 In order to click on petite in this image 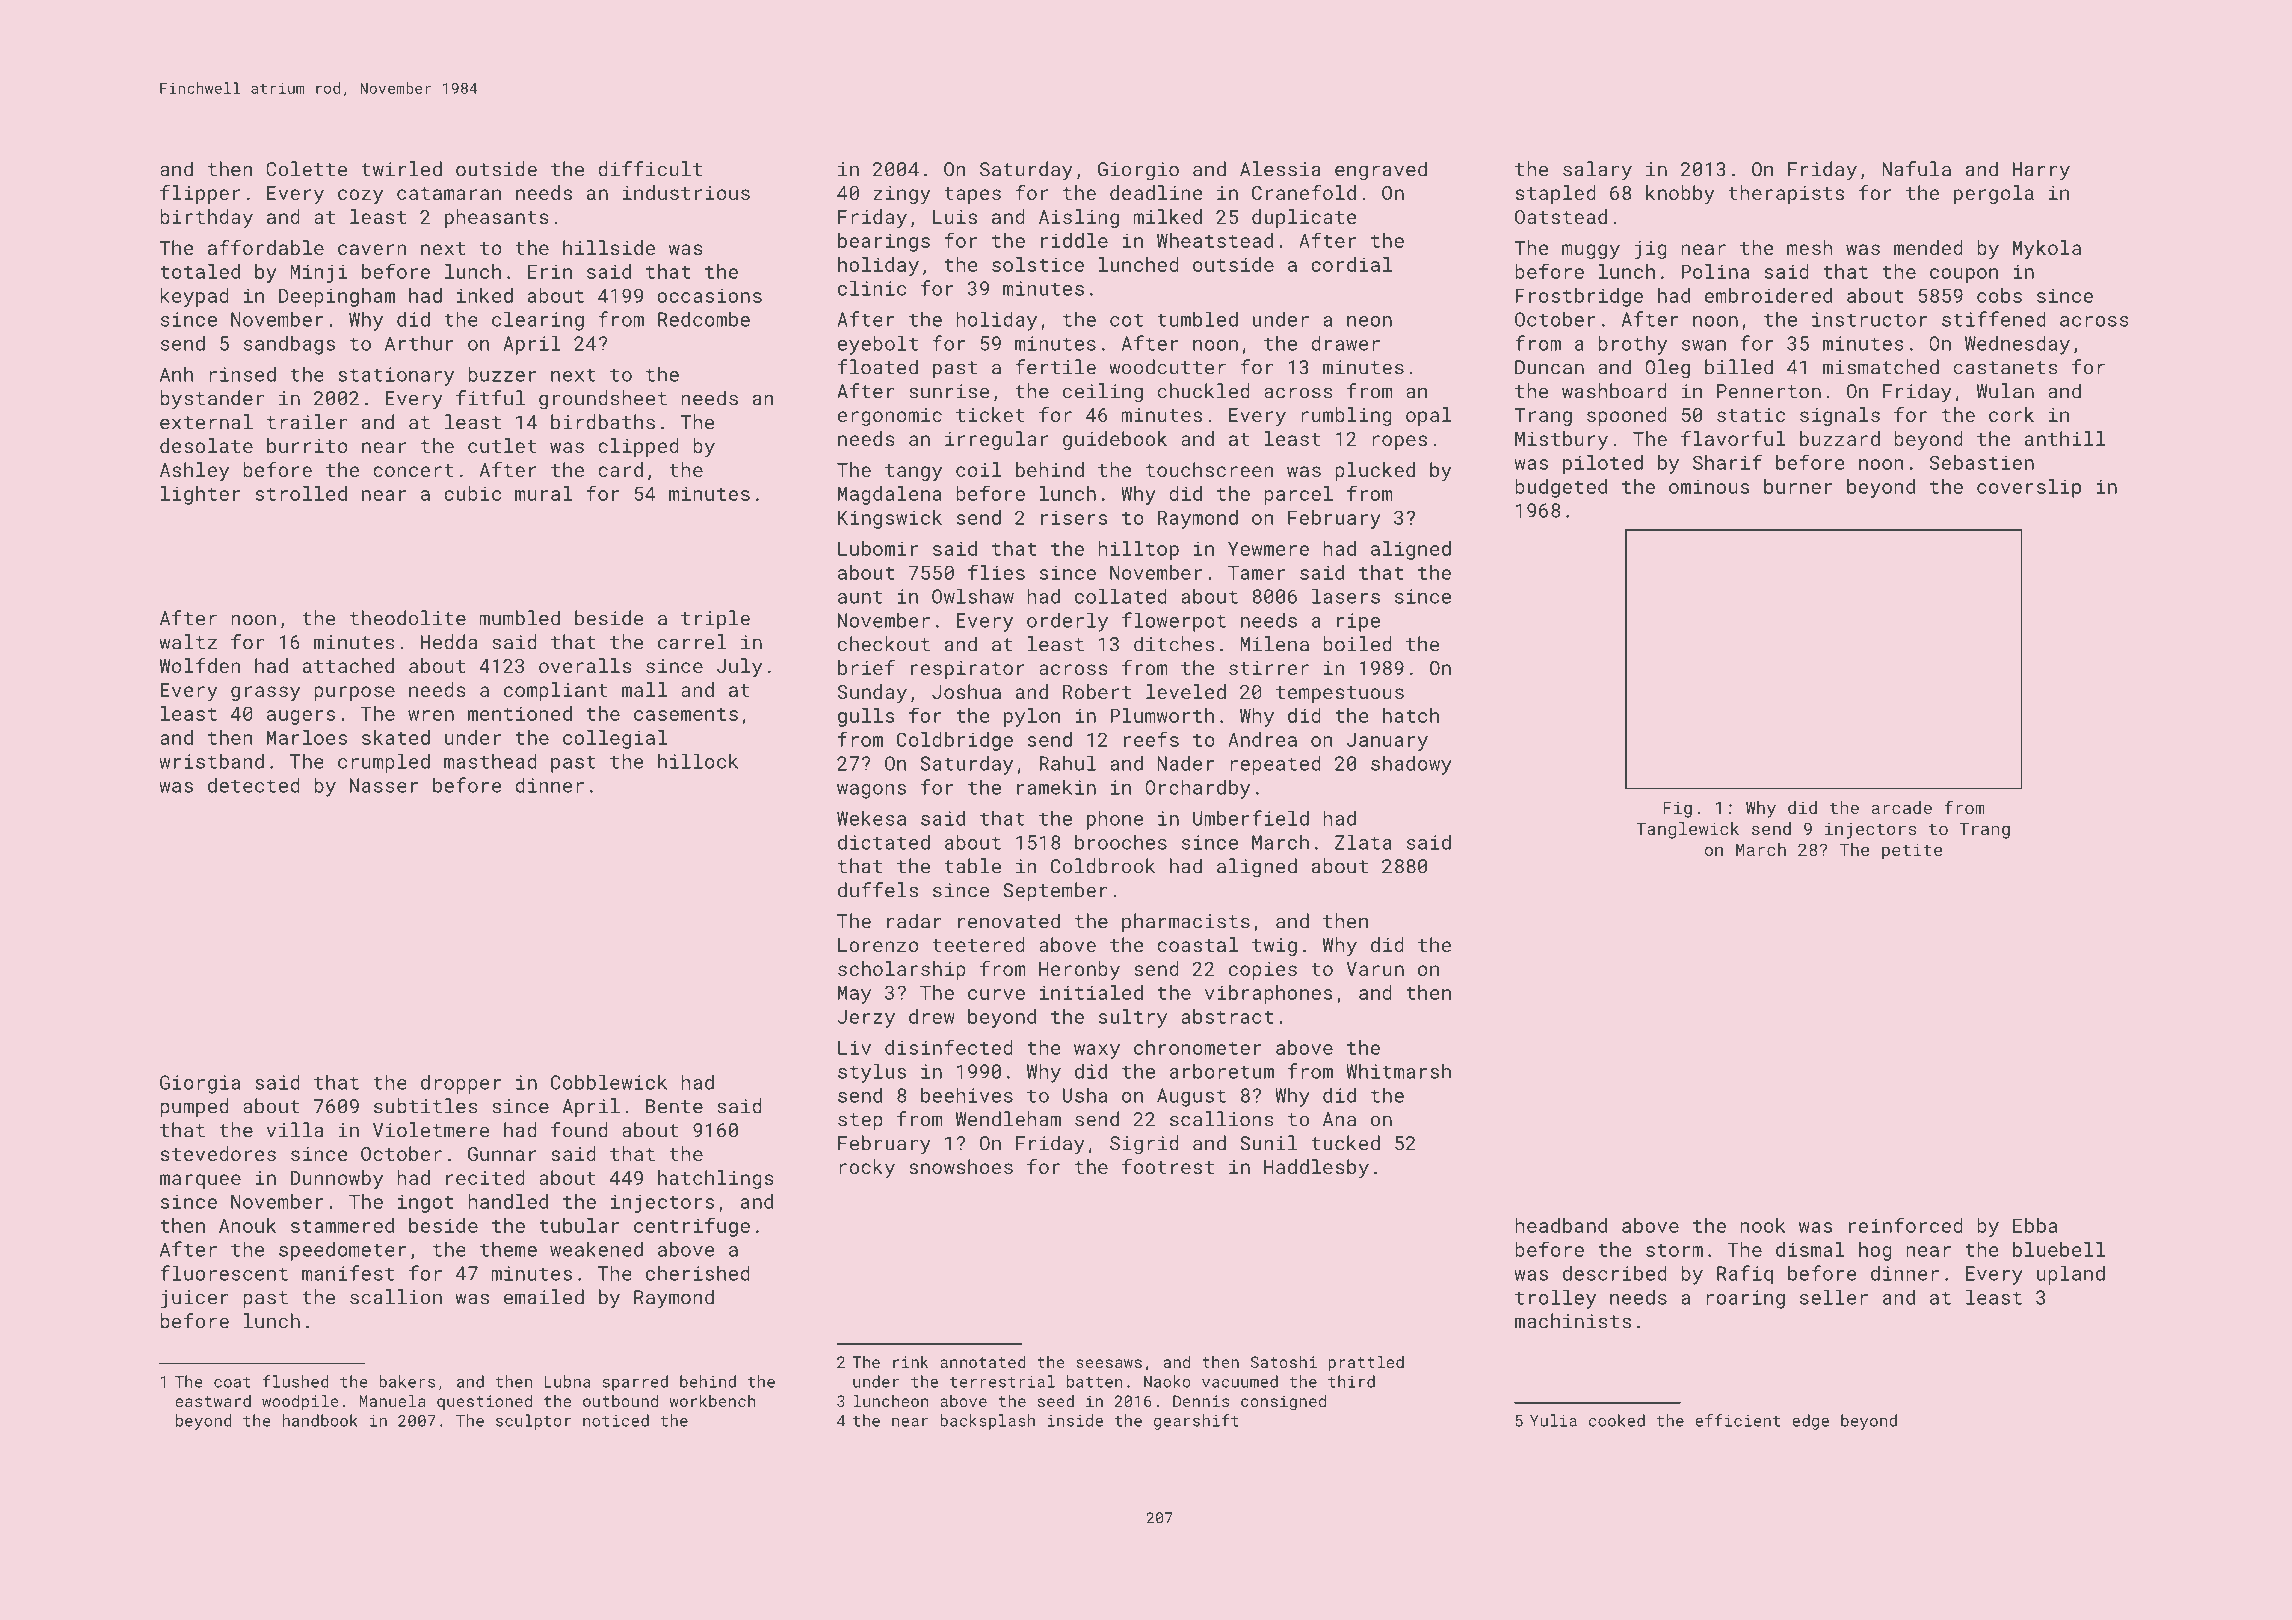, I will do `click(1912, 851)`.
